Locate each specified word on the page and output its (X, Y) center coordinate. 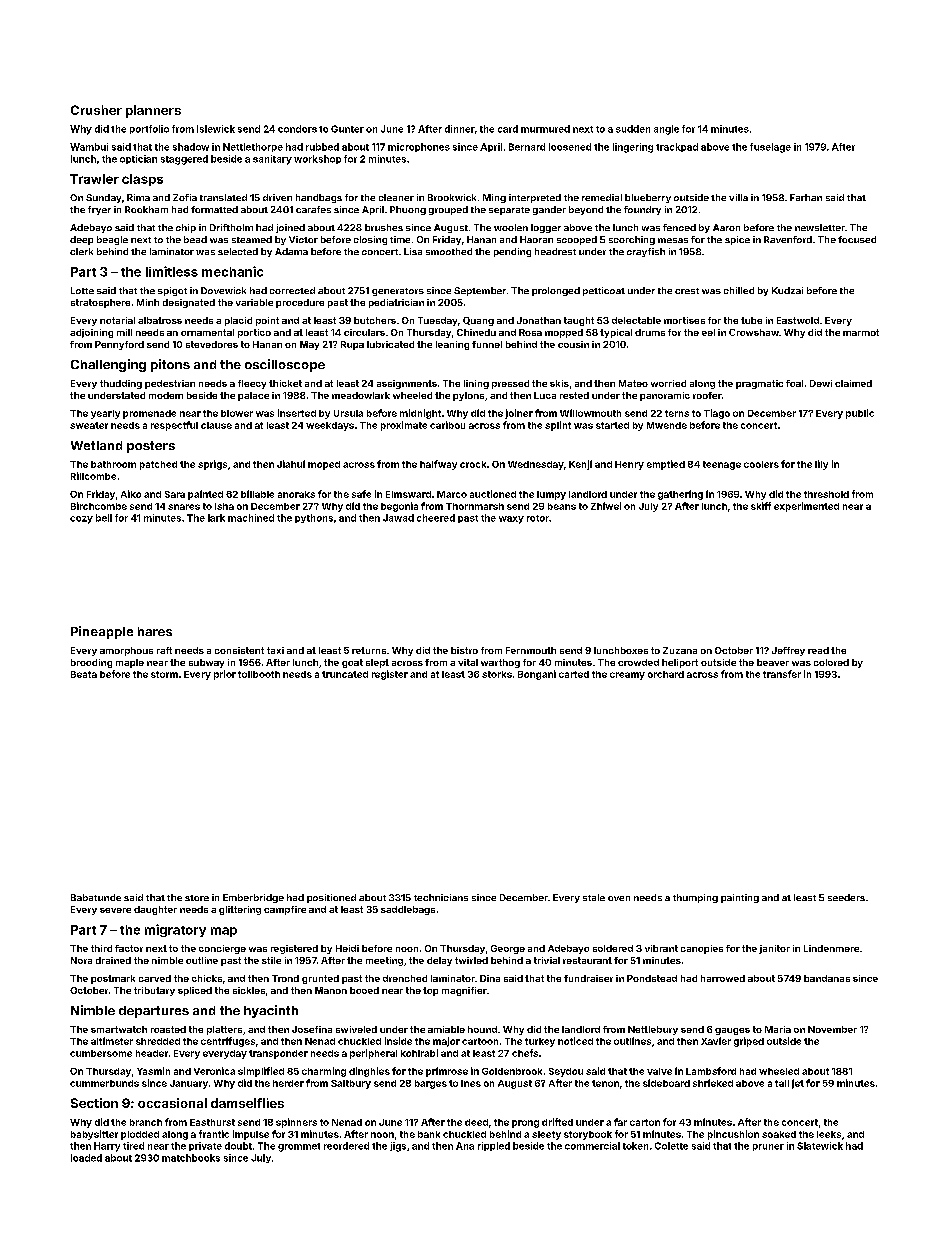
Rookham (146, 209)
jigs (398, 1147)
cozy (81, 520)
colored (831, 662)
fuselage (770, 148)
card (508, 129)
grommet (299, 1147)
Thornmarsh (475, 506)
